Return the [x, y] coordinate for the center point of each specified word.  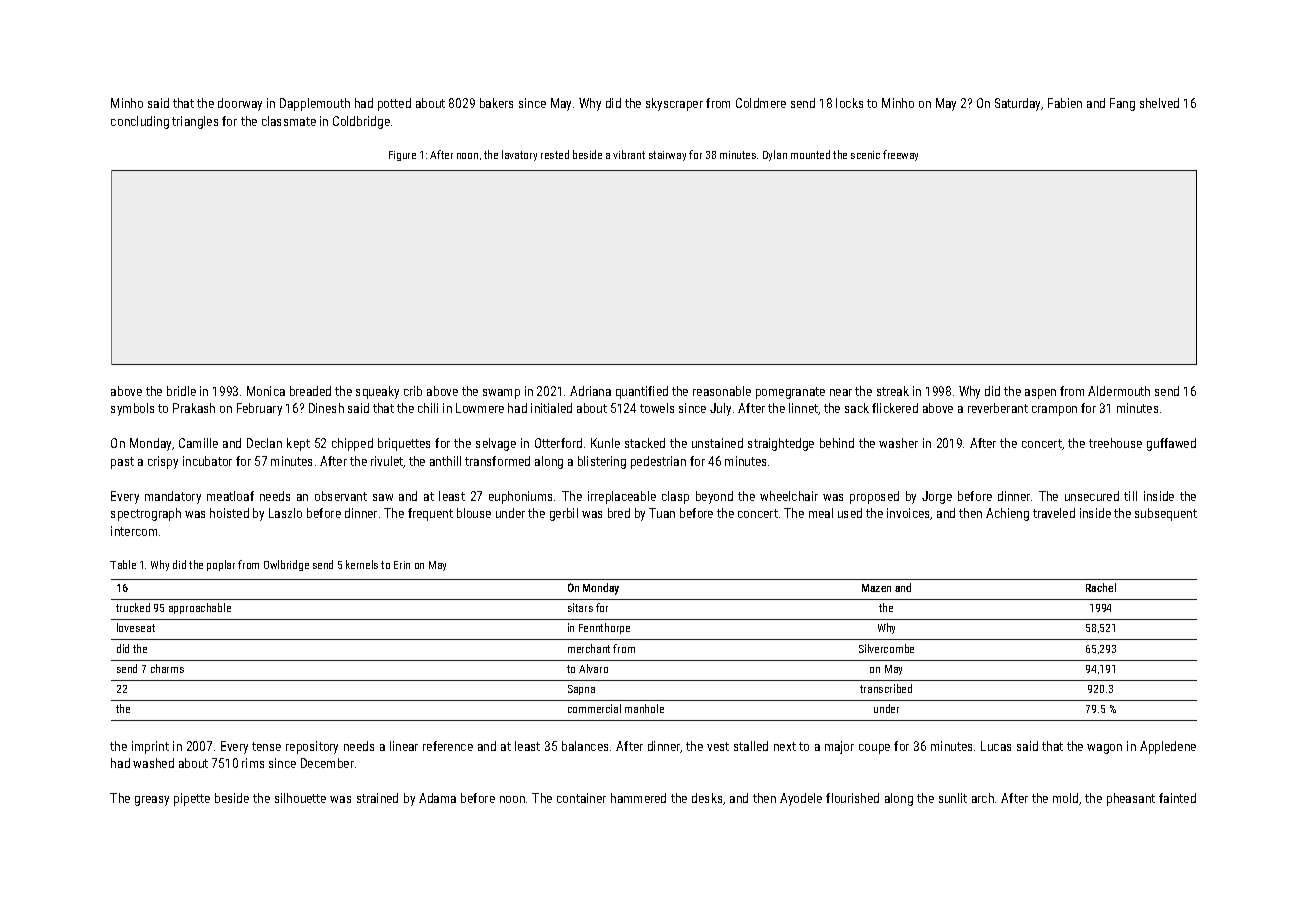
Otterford [558, 443]
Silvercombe [886, 648]
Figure [402, 156]
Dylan [775, 155]
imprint [150, 747]
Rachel [1101, 587]
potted [394, 104]
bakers [496, 103]
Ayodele [801, 799]
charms [167, 668]
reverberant [998, 408]
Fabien [1065, 103]
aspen [1040, 394]
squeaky [377, 392]
